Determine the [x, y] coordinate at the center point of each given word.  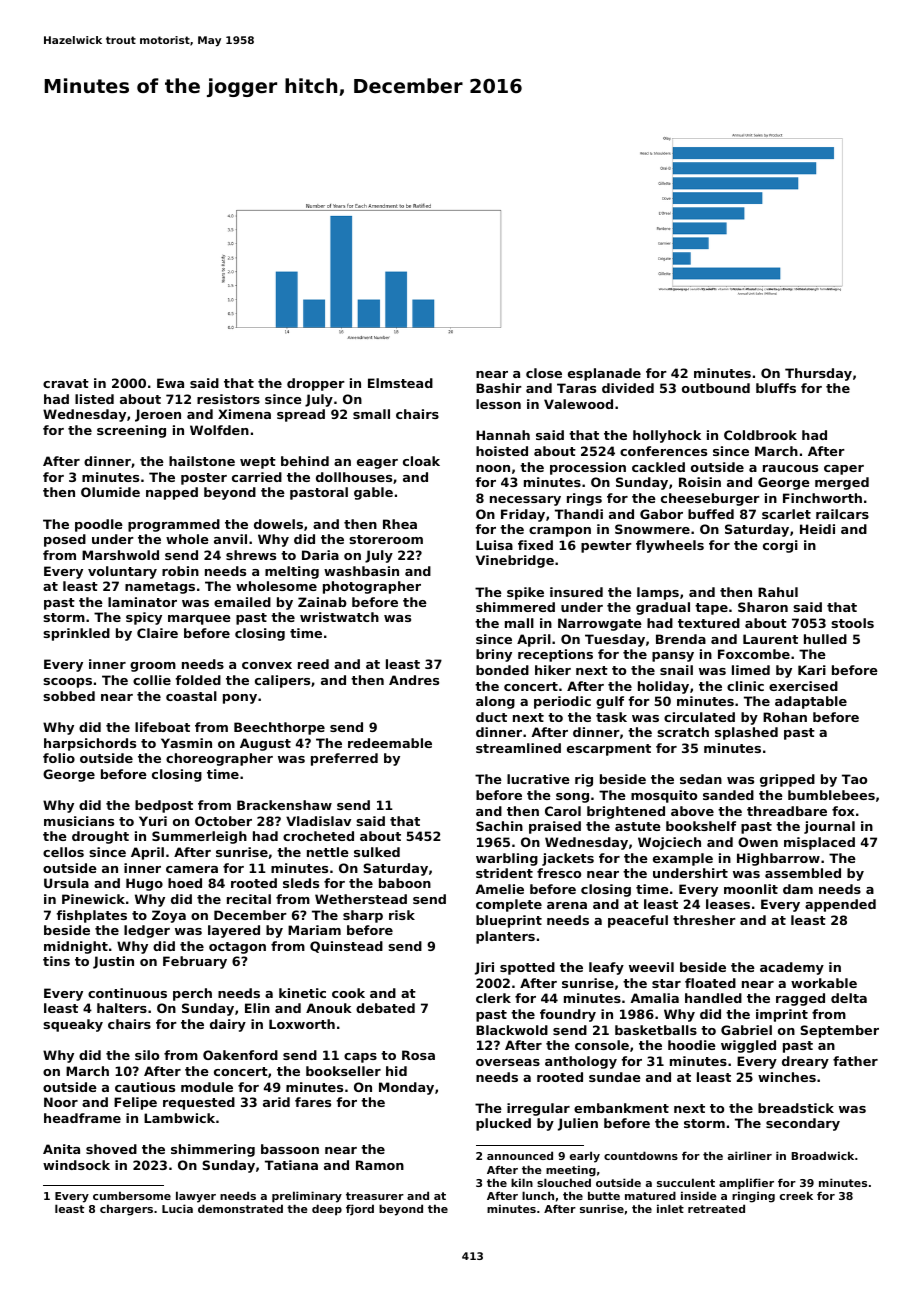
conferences [663, 451]
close [544, 373]
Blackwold [512, 1030]
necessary [525, 501]
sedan [701, 779]
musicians [79, 821]
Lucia [177, 1208]
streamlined [518, 748]
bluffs [776, 388]
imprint [782, 1015]
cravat [66, 383]
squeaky [73, 1025]
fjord [360, 1210]
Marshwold [120, 555]
